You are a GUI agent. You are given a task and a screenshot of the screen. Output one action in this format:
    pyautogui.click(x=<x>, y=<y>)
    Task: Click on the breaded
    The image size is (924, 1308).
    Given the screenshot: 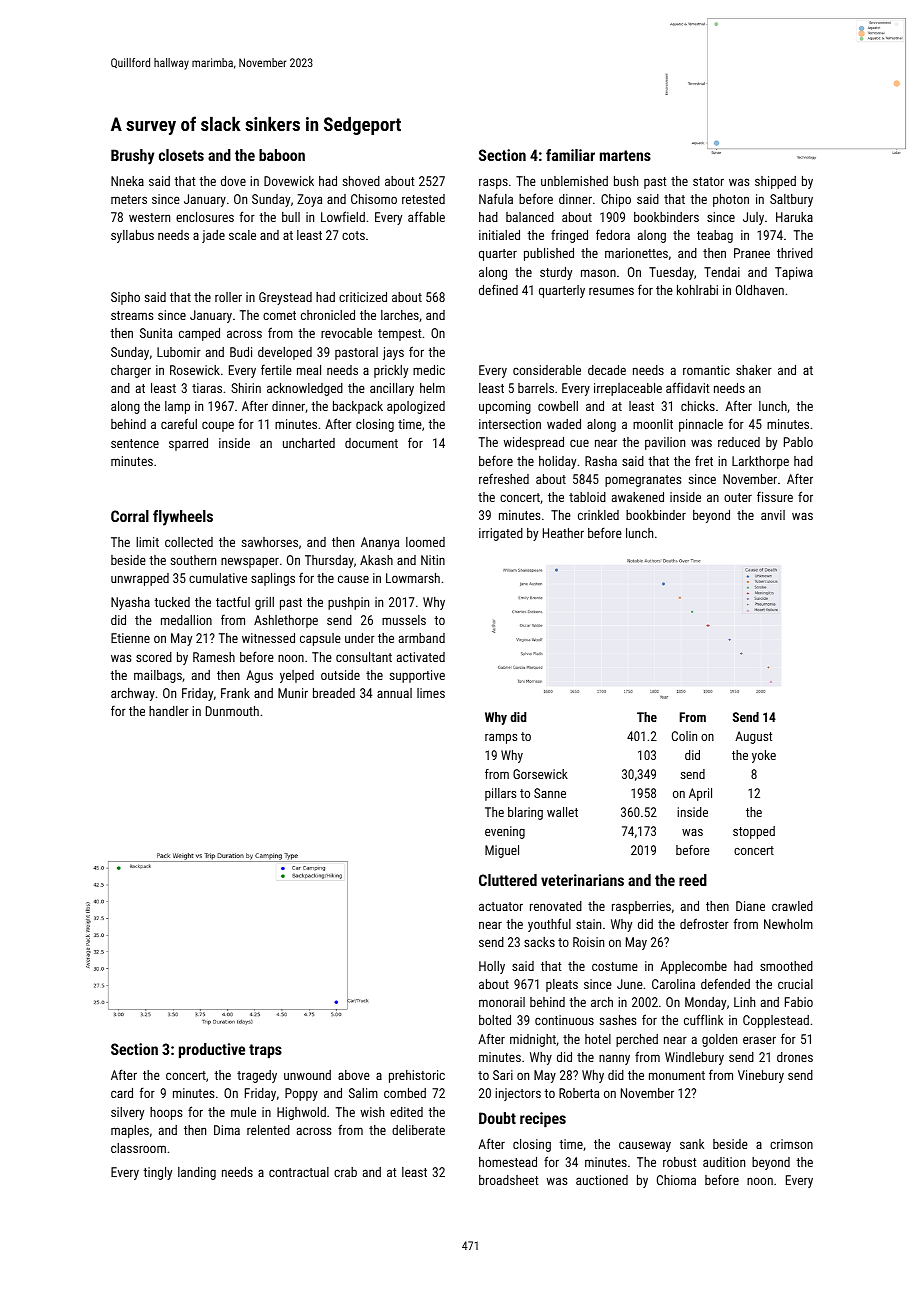 What is the action you would take?
    pyautogui.click(x=334, y=693)
